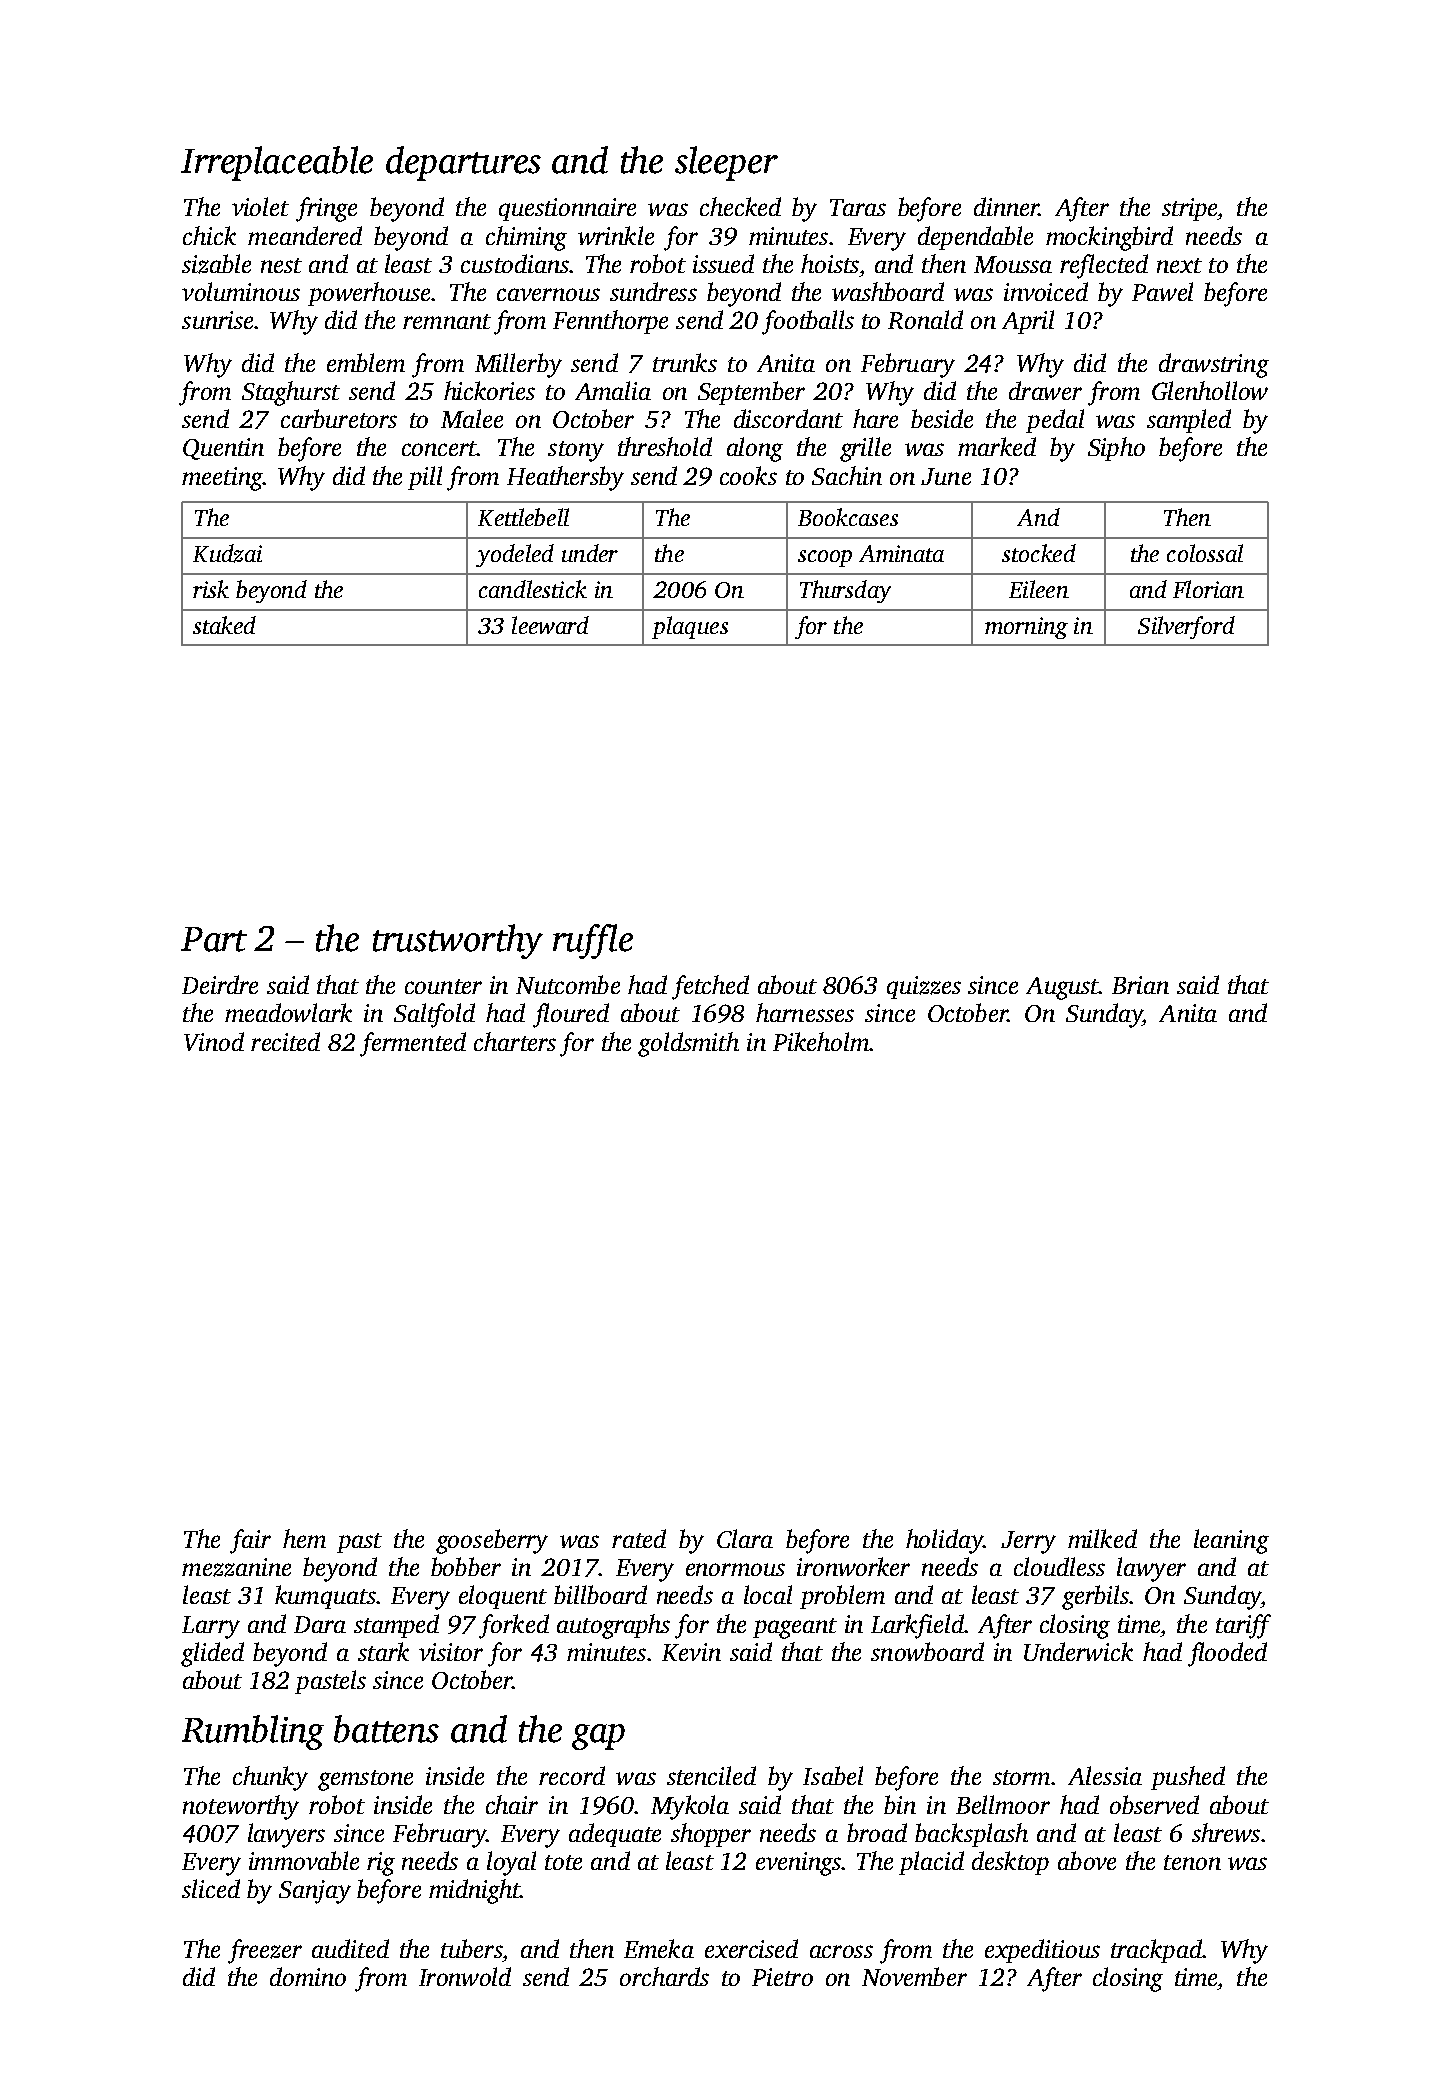  What do you see at coordinates (1156, 1951) in the screenshot?
I see `trackpad` at bounding box center [1156, 1951].
